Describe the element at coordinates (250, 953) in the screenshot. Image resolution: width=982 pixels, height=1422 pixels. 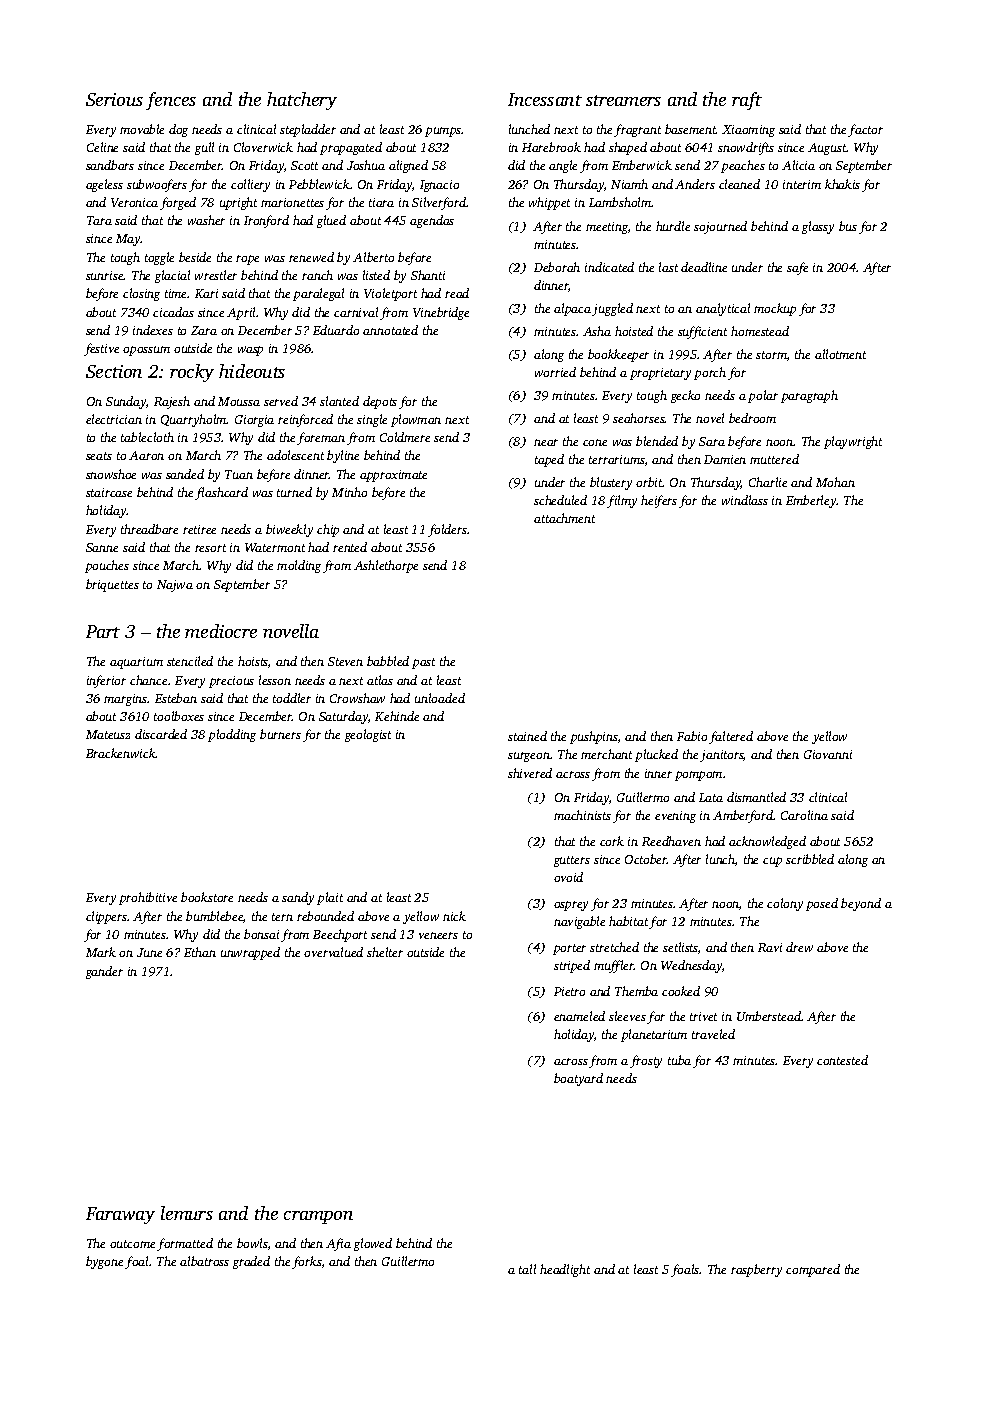
I see `unwrapped` at that location.
